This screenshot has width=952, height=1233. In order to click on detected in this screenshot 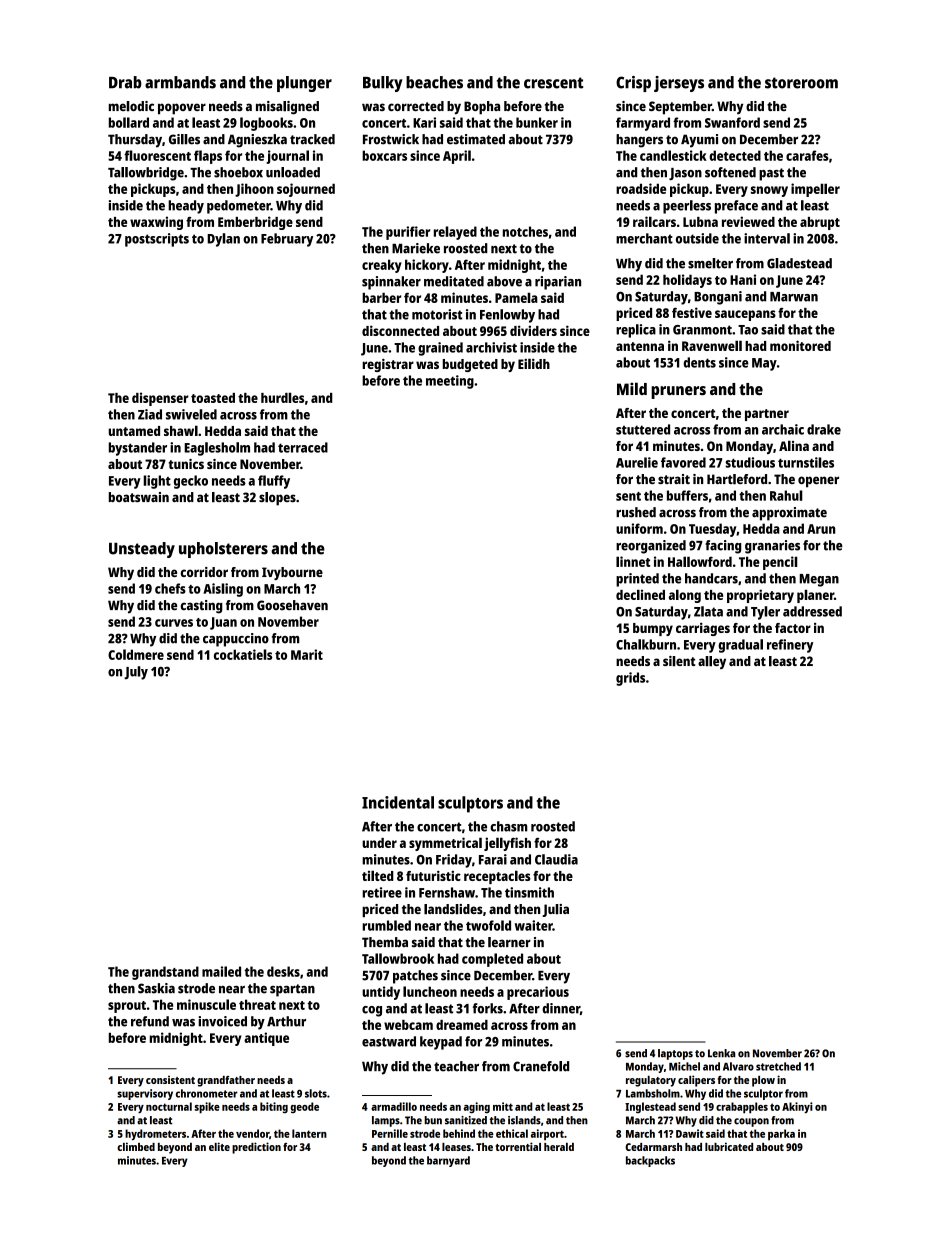, I will do `click(735, 155)`.
